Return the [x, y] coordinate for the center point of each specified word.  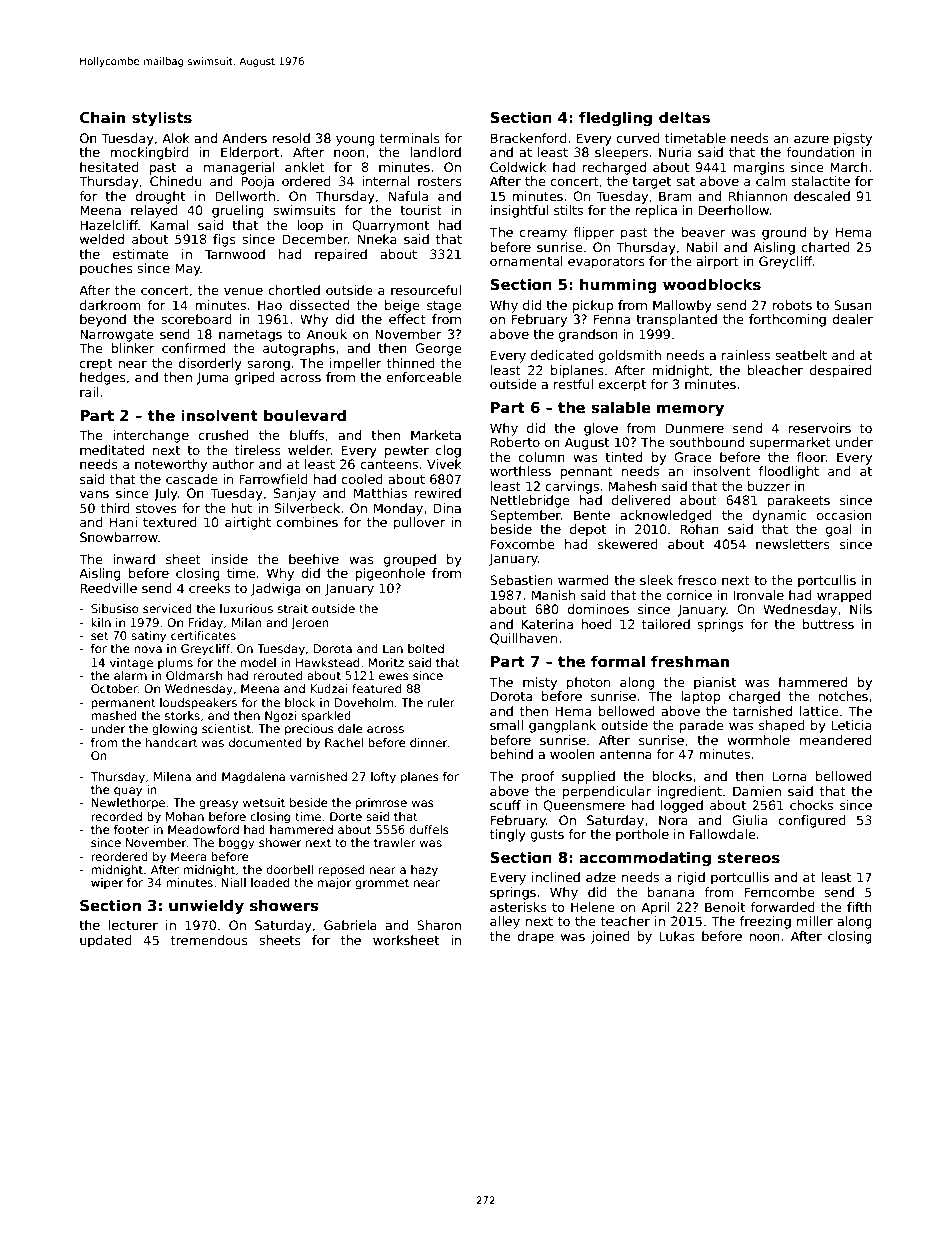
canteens [389, 464]
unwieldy [206, 907]
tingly [508, 835]
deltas [684, 117]
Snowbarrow [119, 537]
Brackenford [529, 138]
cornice [689, 595]
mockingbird [149, 153]
